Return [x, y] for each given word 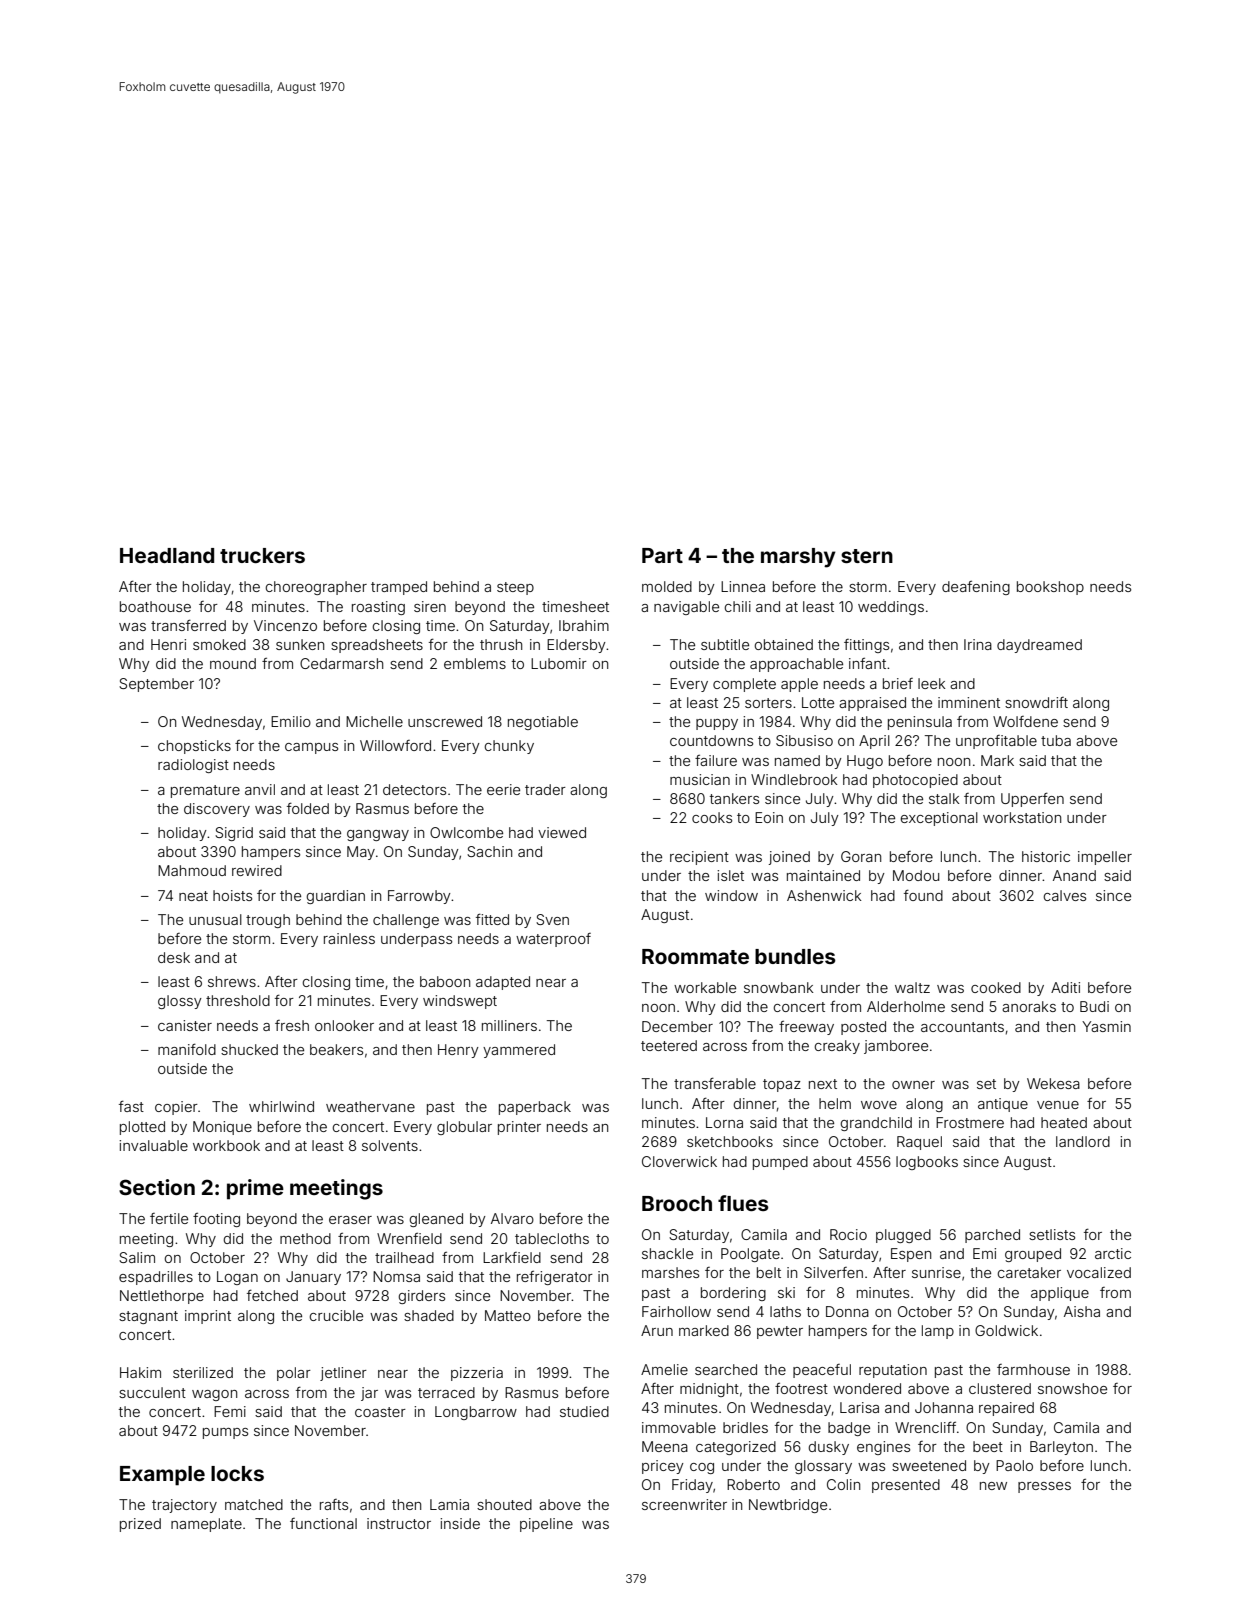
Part [662, 555]
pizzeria [477, 1374]
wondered [867, 1388]
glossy [180, 1002]
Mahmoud [192, 870]
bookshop [1050, 588]
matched [254, 1504]
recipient [699, 858]
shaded [429, 1315]
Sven [552, 919]
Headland [167, 555]
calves [1065, 895]
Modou [916, 875]
